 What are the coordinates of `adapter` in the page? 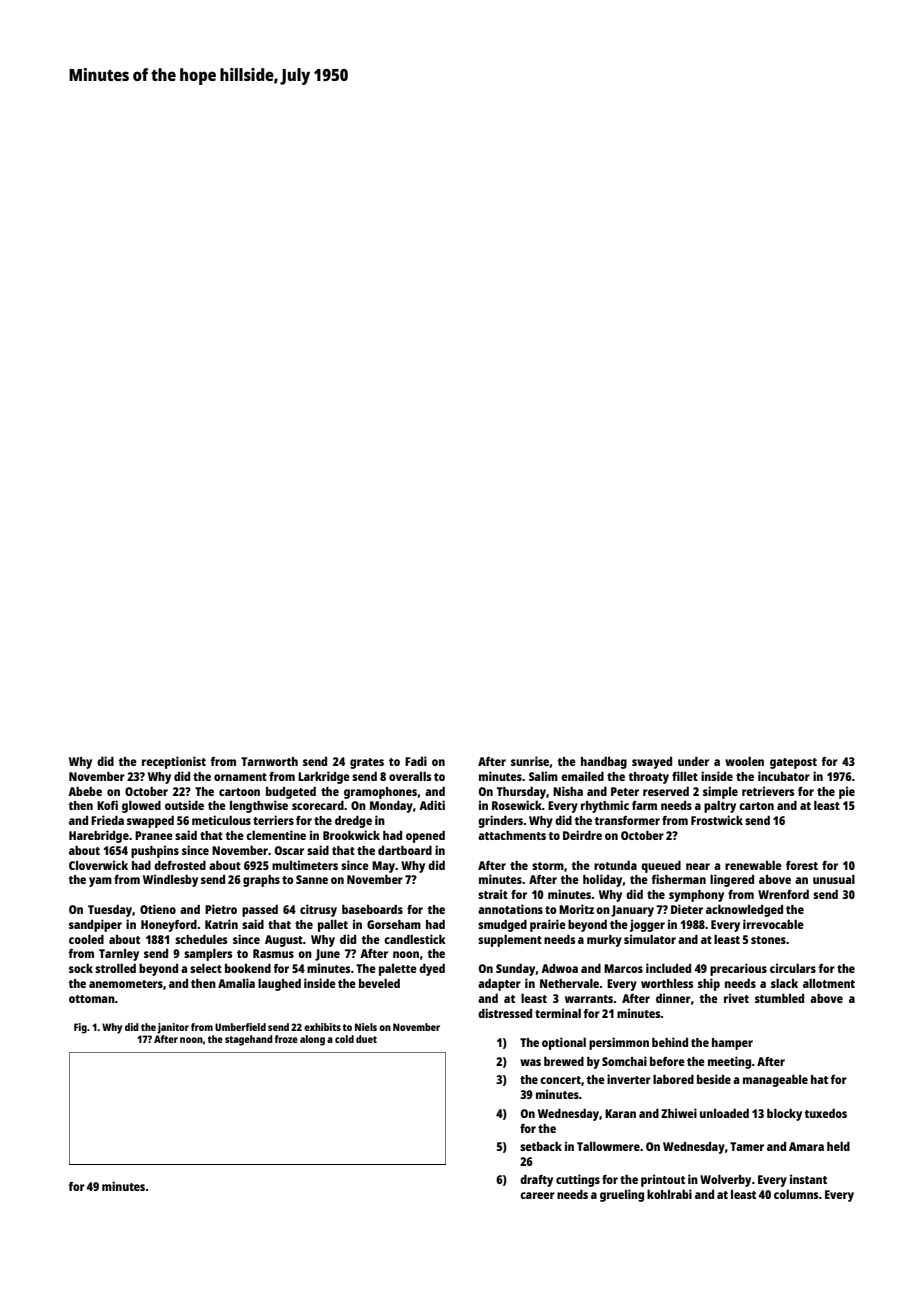 It's located at (499, 985).
